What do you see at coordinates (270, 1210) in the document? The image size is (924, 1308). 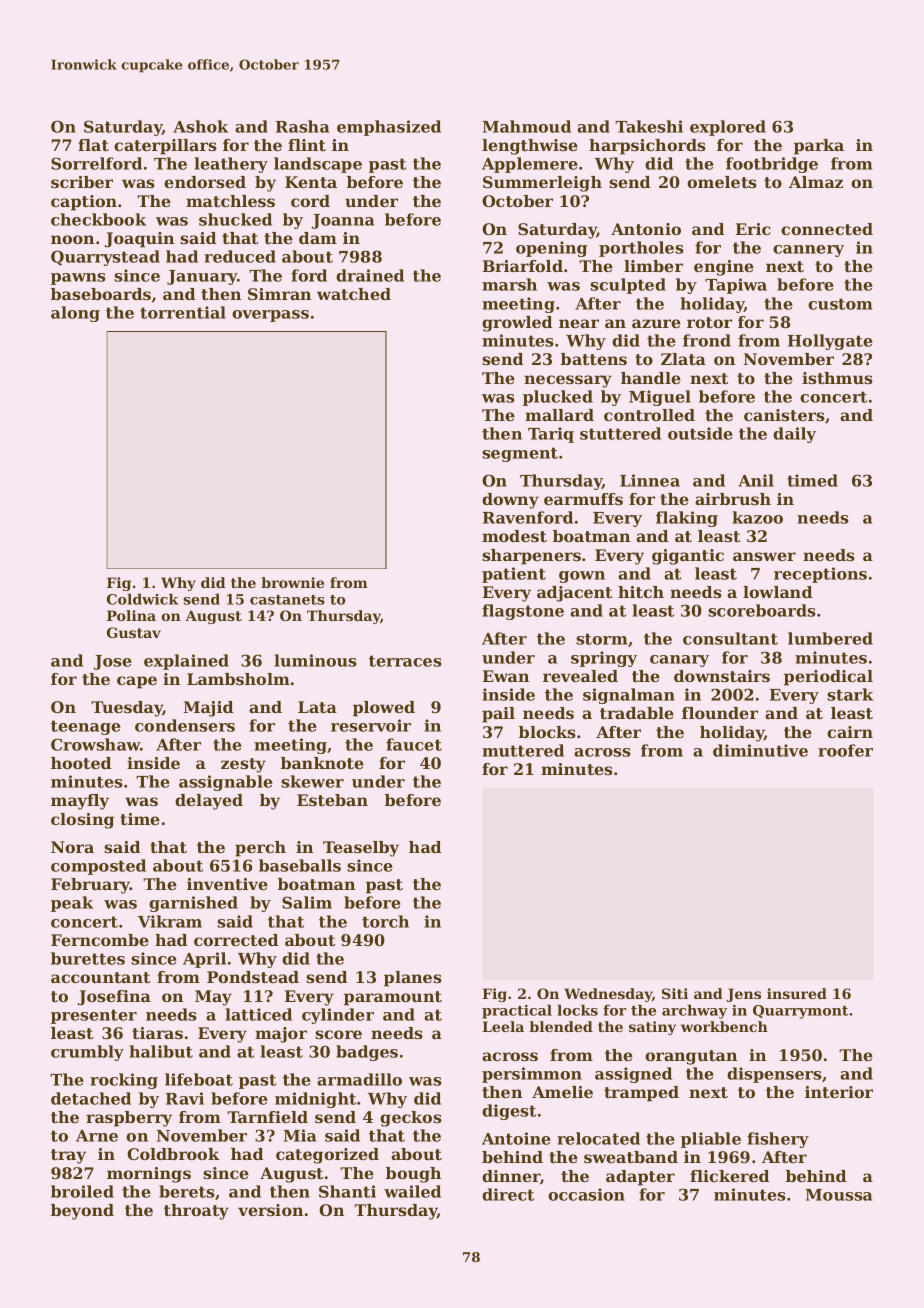 I see `version` at bounding box center [270, 1210].
